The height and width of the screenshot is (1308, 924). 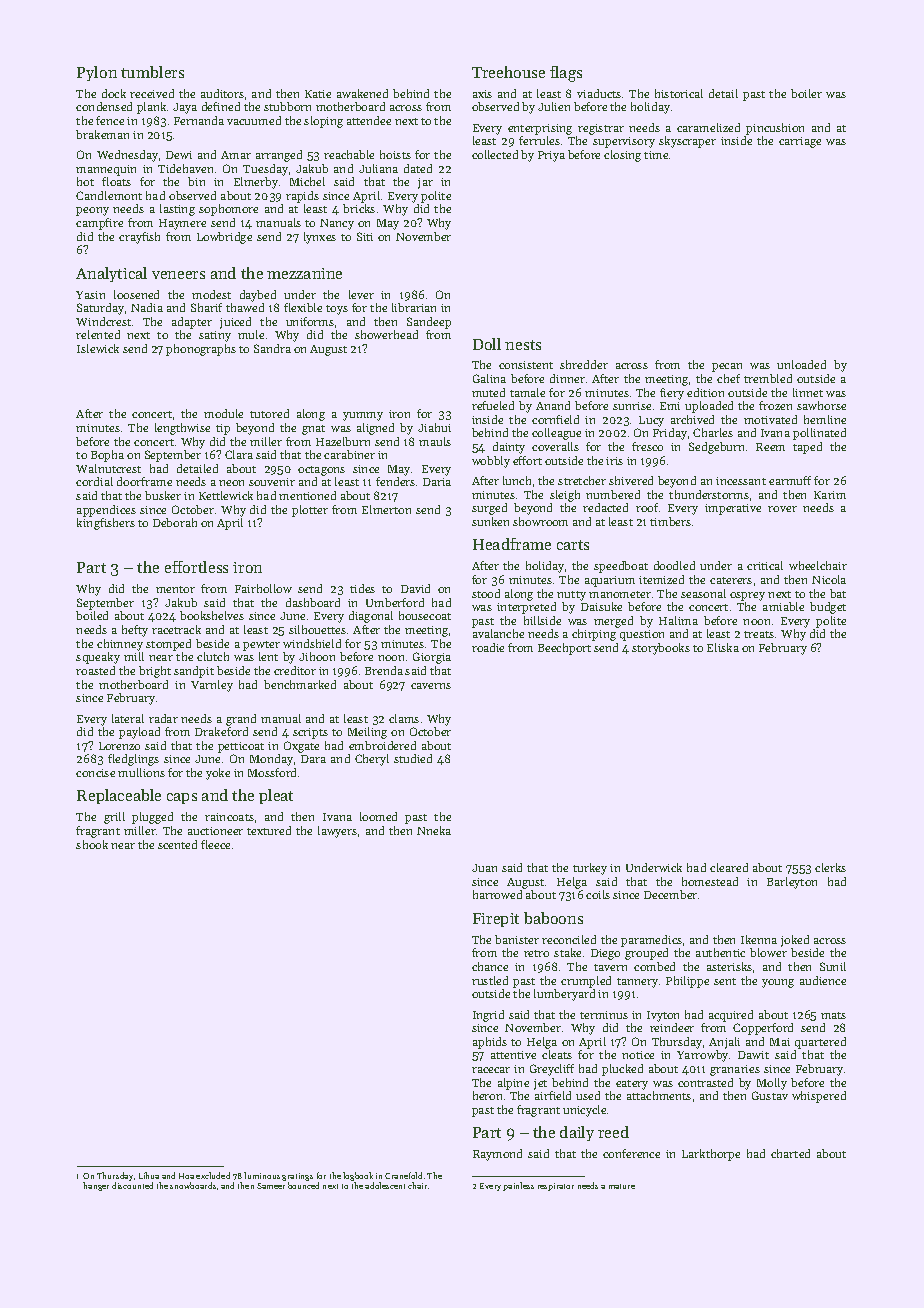 I want to click on reindeer, so click(x=672, y=1027).
